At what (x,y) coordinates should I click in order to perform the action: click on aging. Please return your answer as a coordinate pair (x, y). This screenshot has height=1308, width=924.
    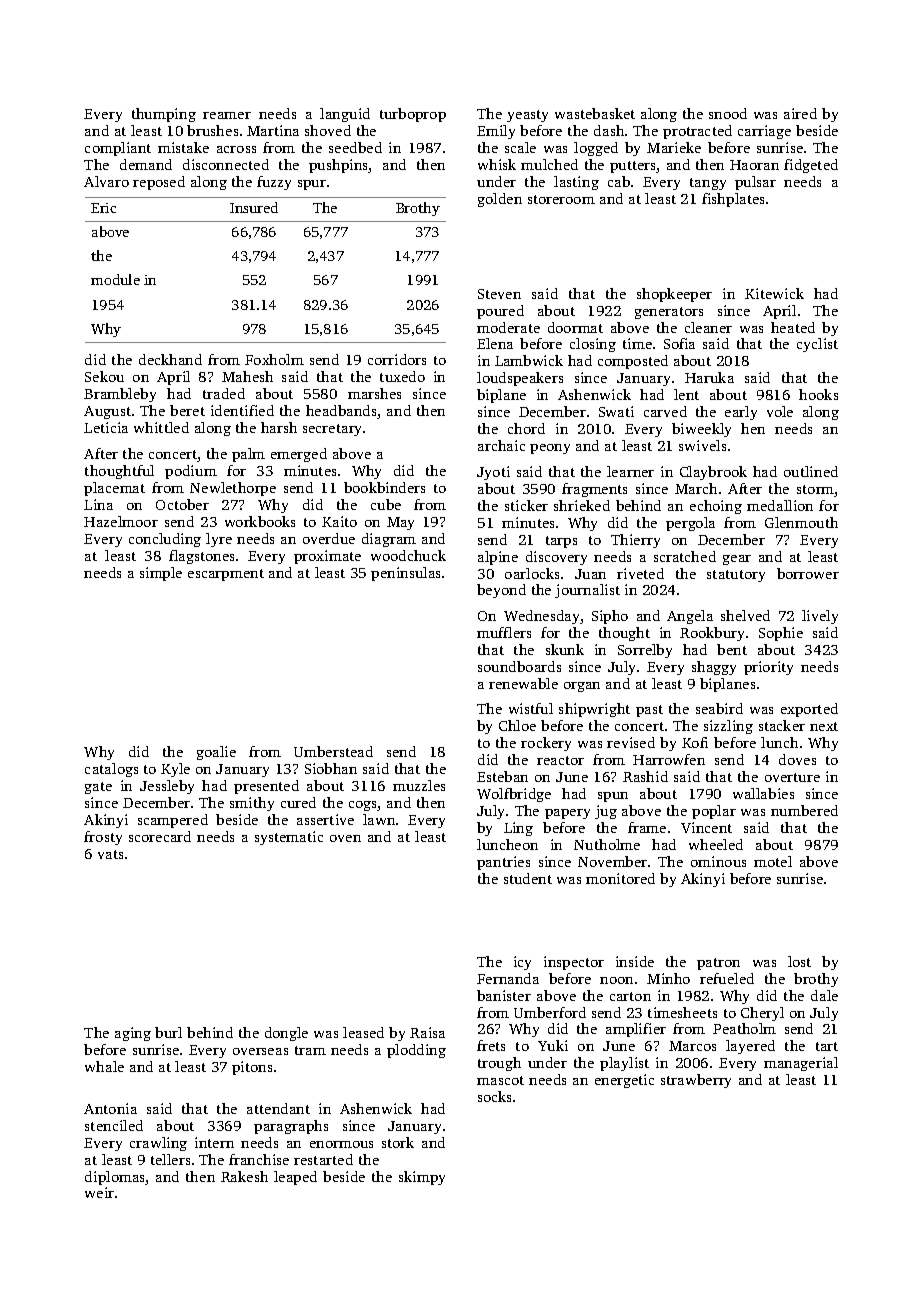
    Looking at the image, I should click on (133, 1034).
